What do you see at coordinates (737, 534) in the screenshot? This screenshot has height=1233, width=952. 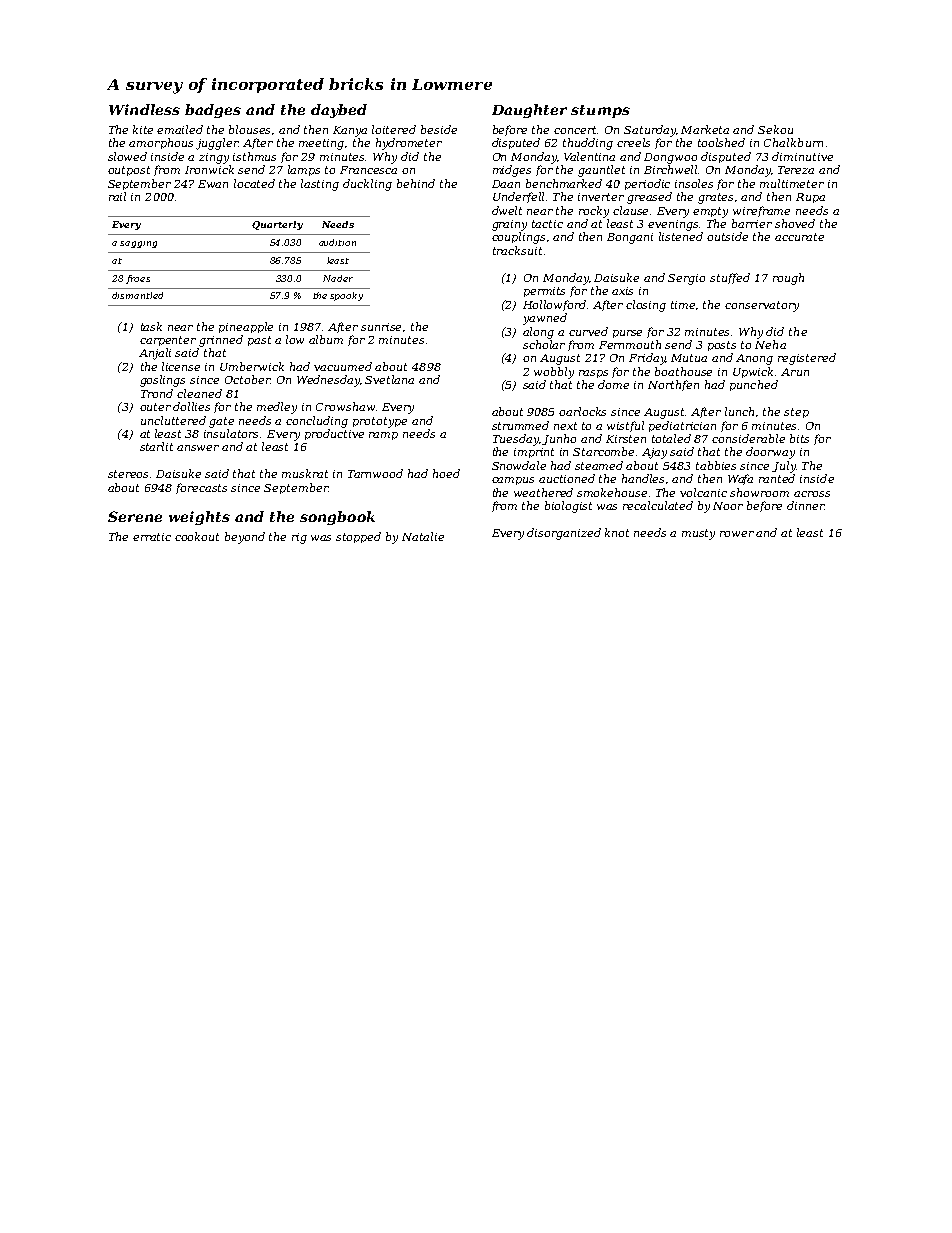 I see `rower` at bounding box center [737, 534].
